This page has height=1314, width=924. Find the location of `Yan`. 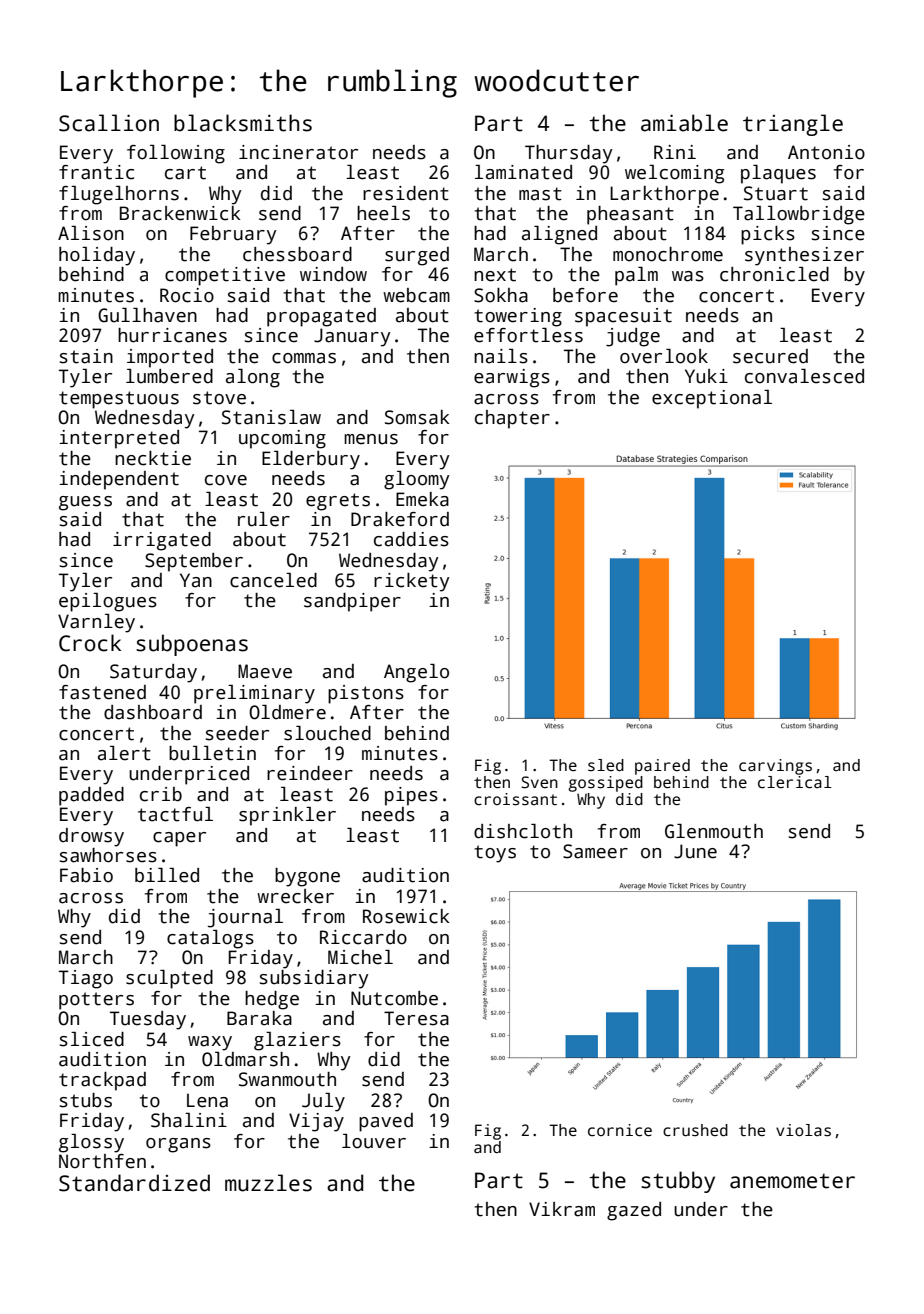

Yan is located at coordinates (196, 580).
